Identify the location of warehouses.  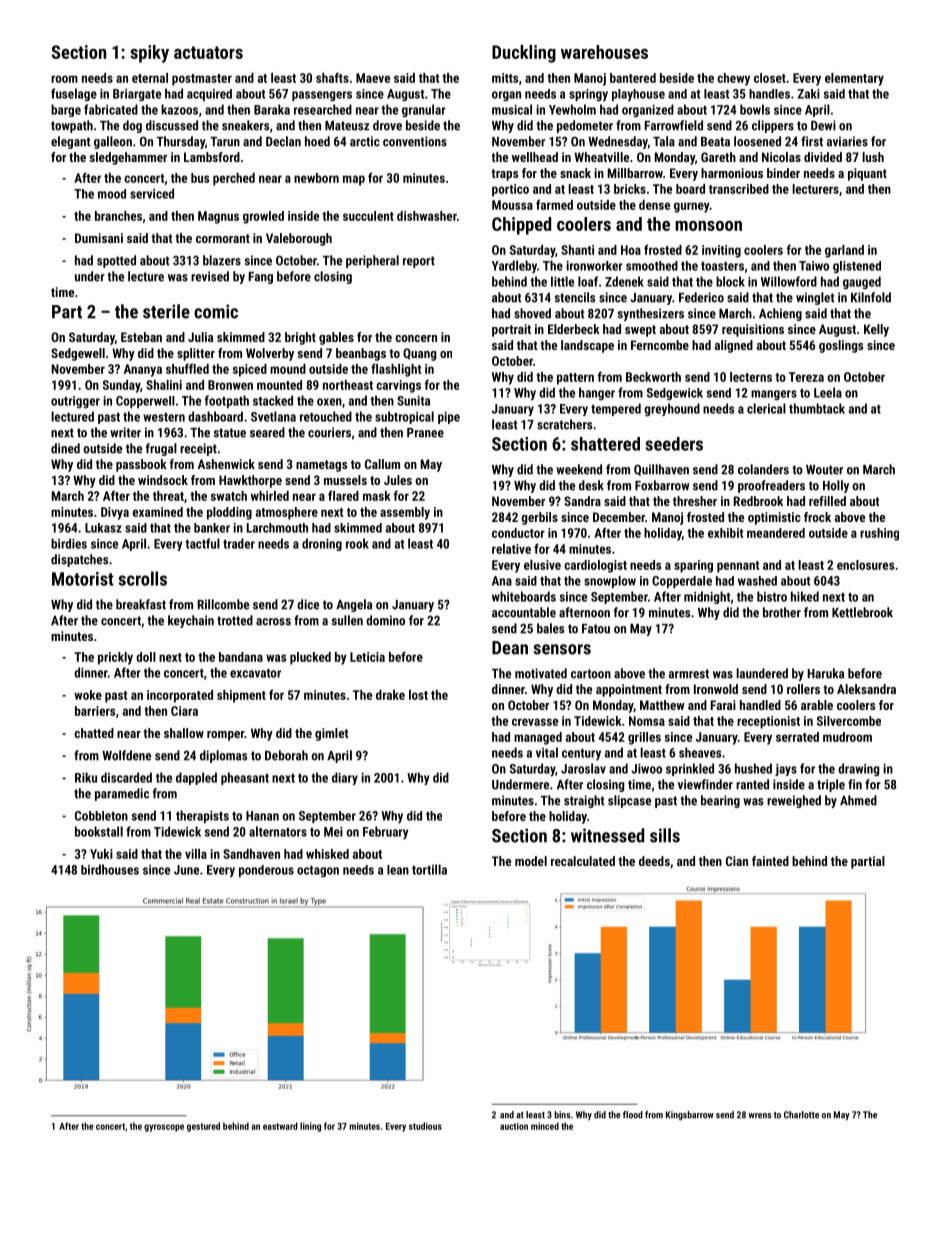
(604, 52).
